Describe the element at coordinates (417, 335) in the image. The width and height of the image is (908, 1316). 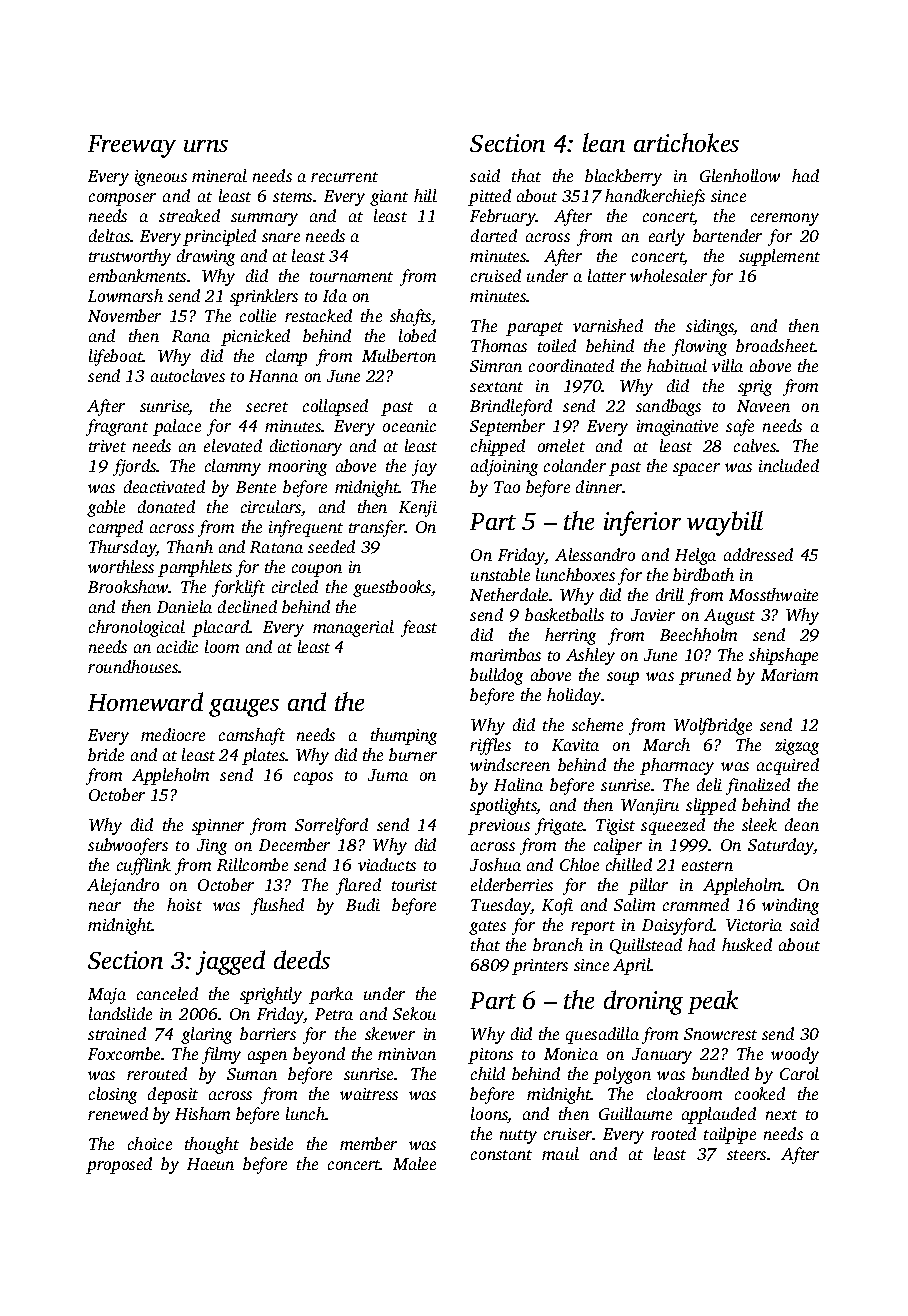
I see `lobed` at that location.
